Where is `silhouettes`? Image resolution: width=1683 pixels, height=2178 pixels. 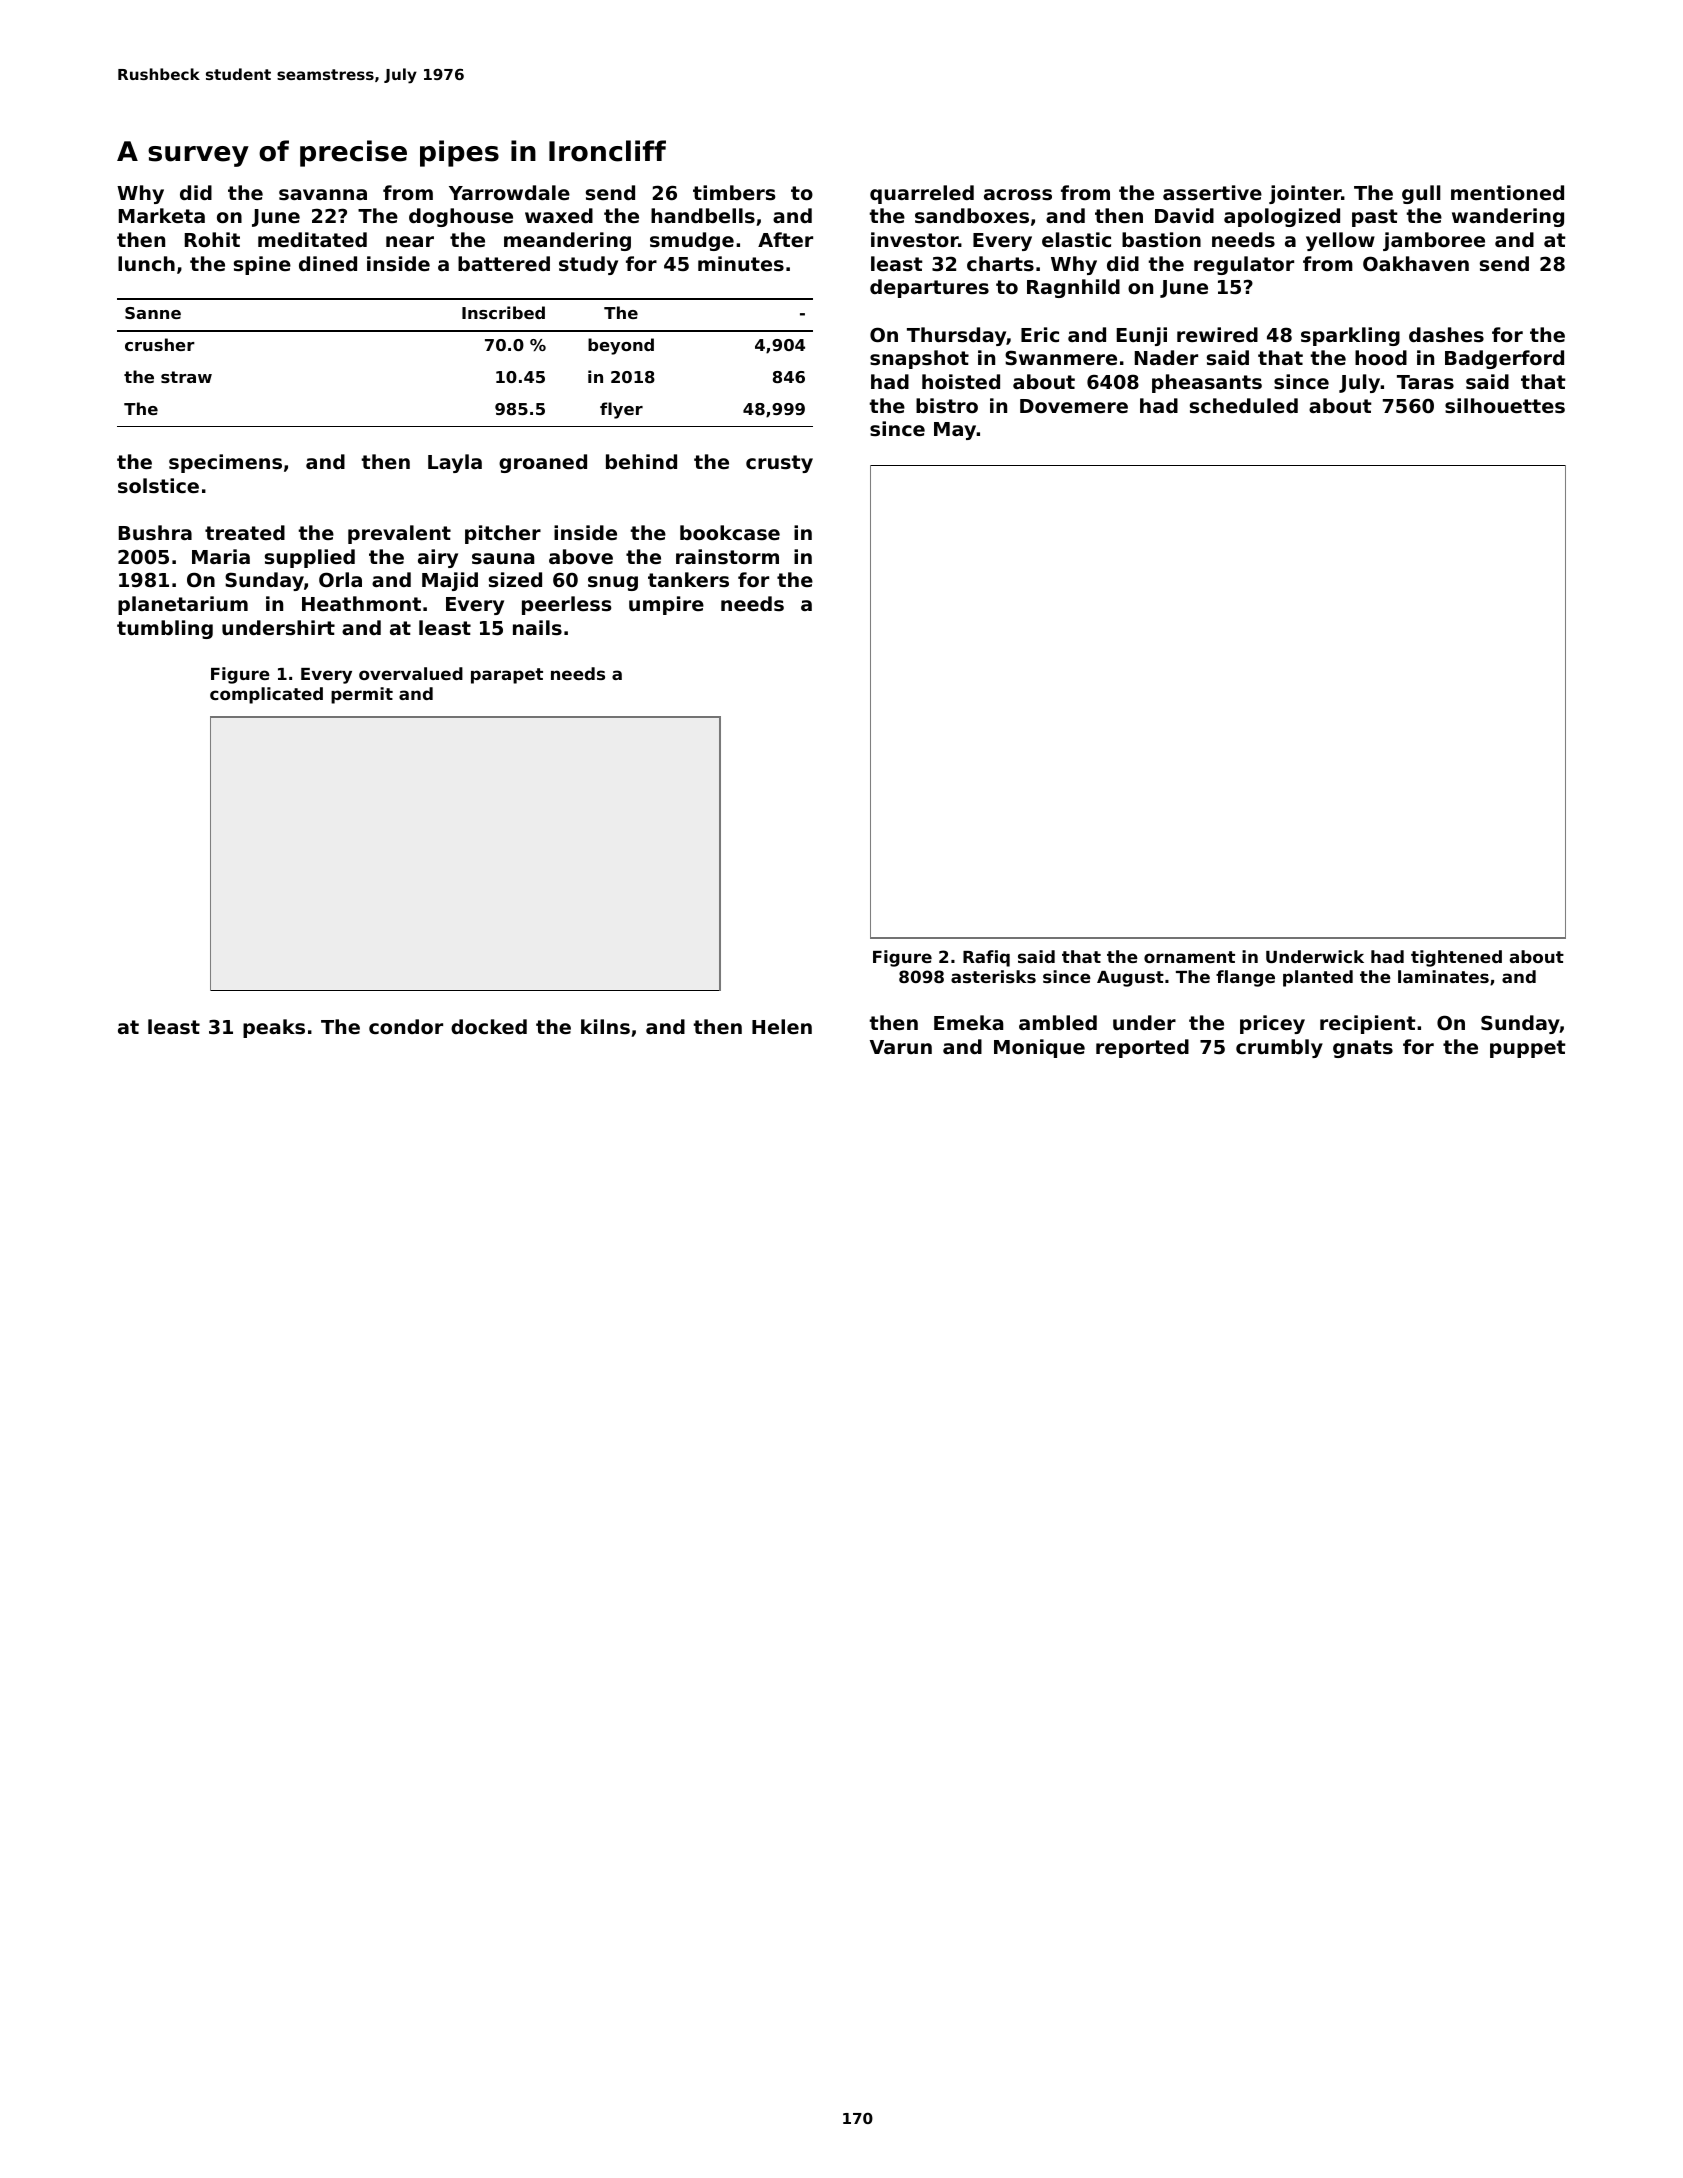 silhouettes is located at coordinates (1505, 405).
